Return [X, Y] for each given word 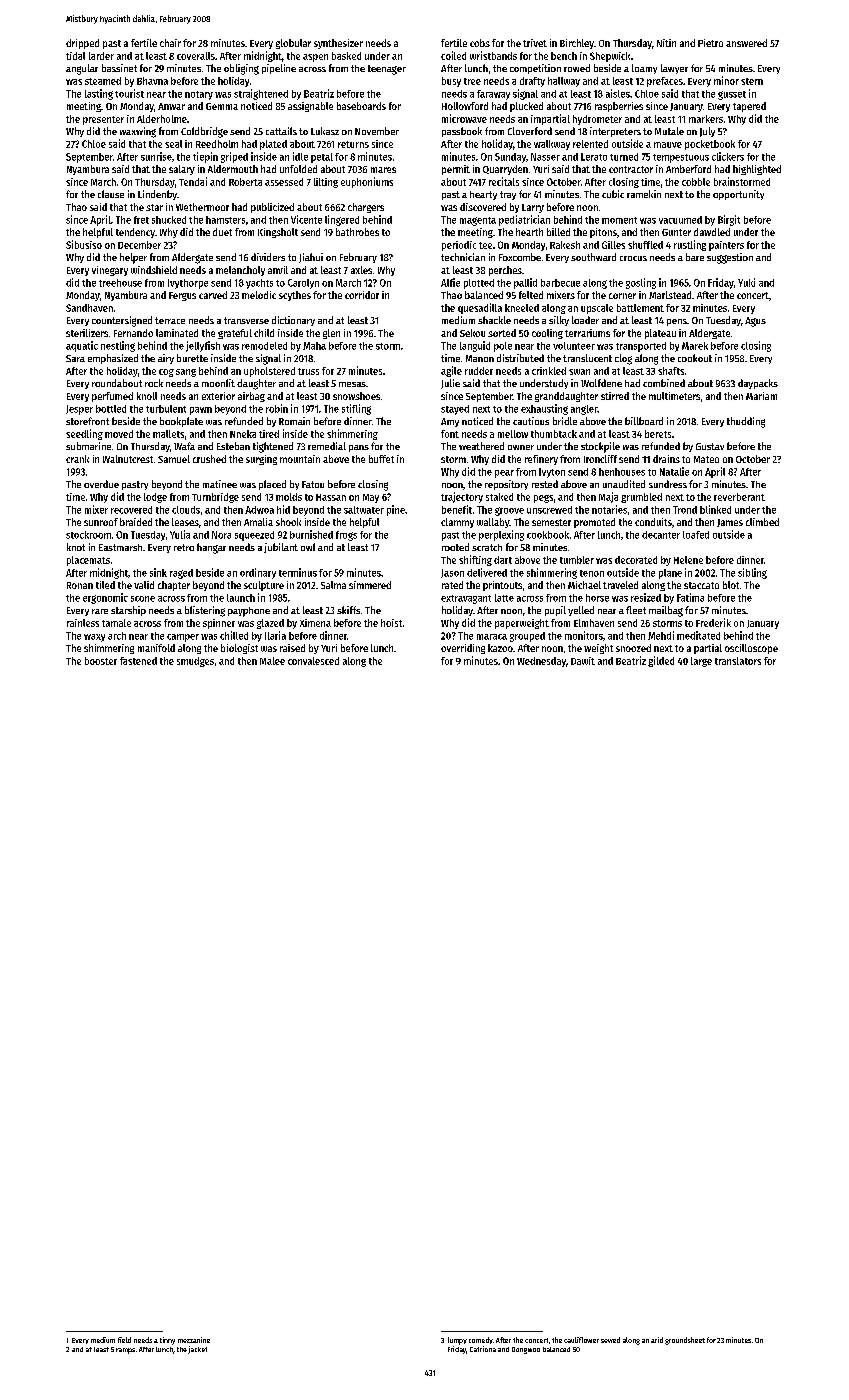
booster [101, 661]
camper [183, 638]
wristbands [493, 55]
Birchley [577, 44]
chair [170, 43]
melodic [259, 295]
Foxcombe [520, 257]
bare [695, 257]
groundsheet [685, 1341]
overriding [463, 649]
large [701, 662]
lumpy [457, 1341]
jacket [197, 1350]
